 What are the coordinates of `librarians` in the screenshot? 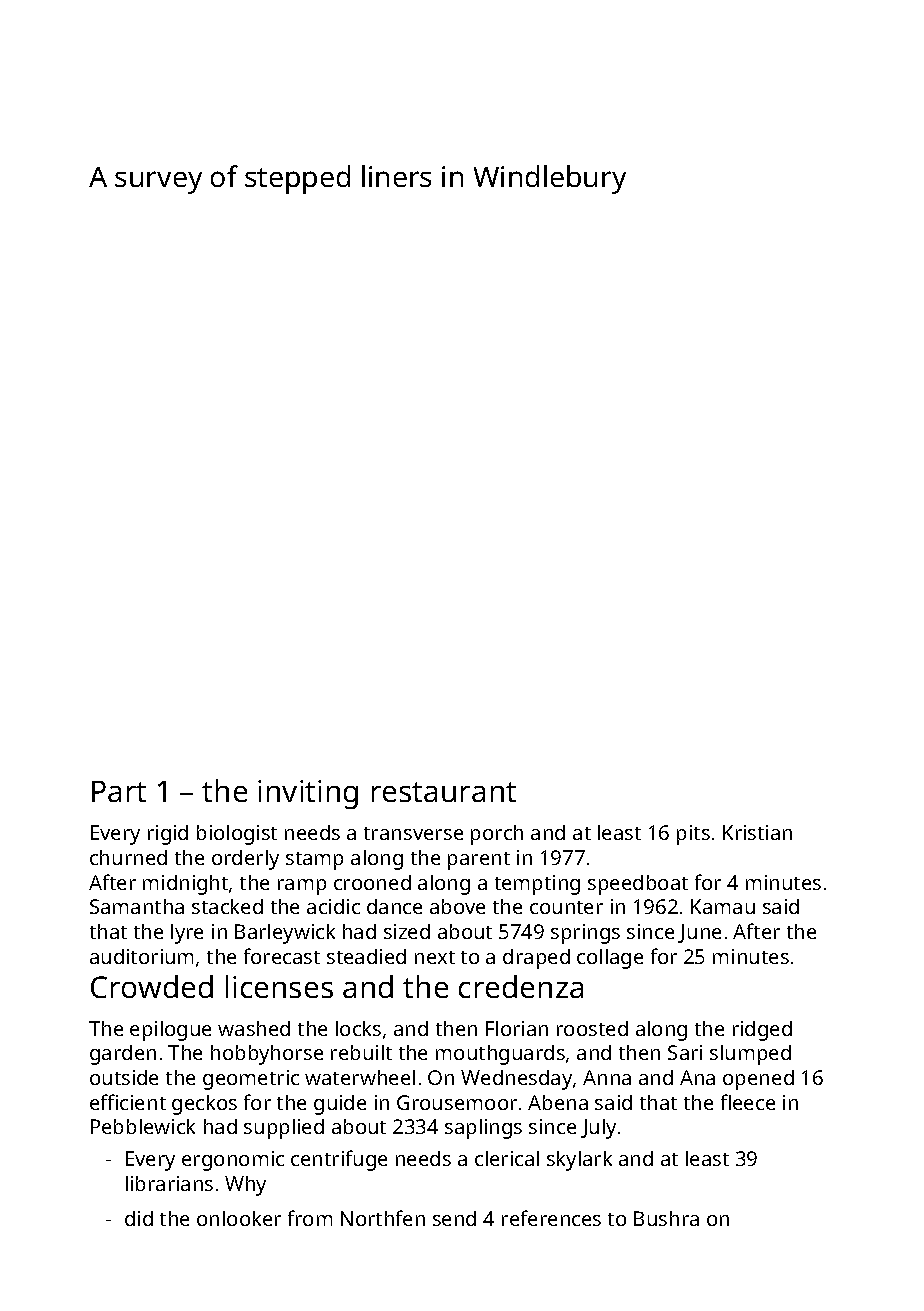 It's located at (169, 1183).
